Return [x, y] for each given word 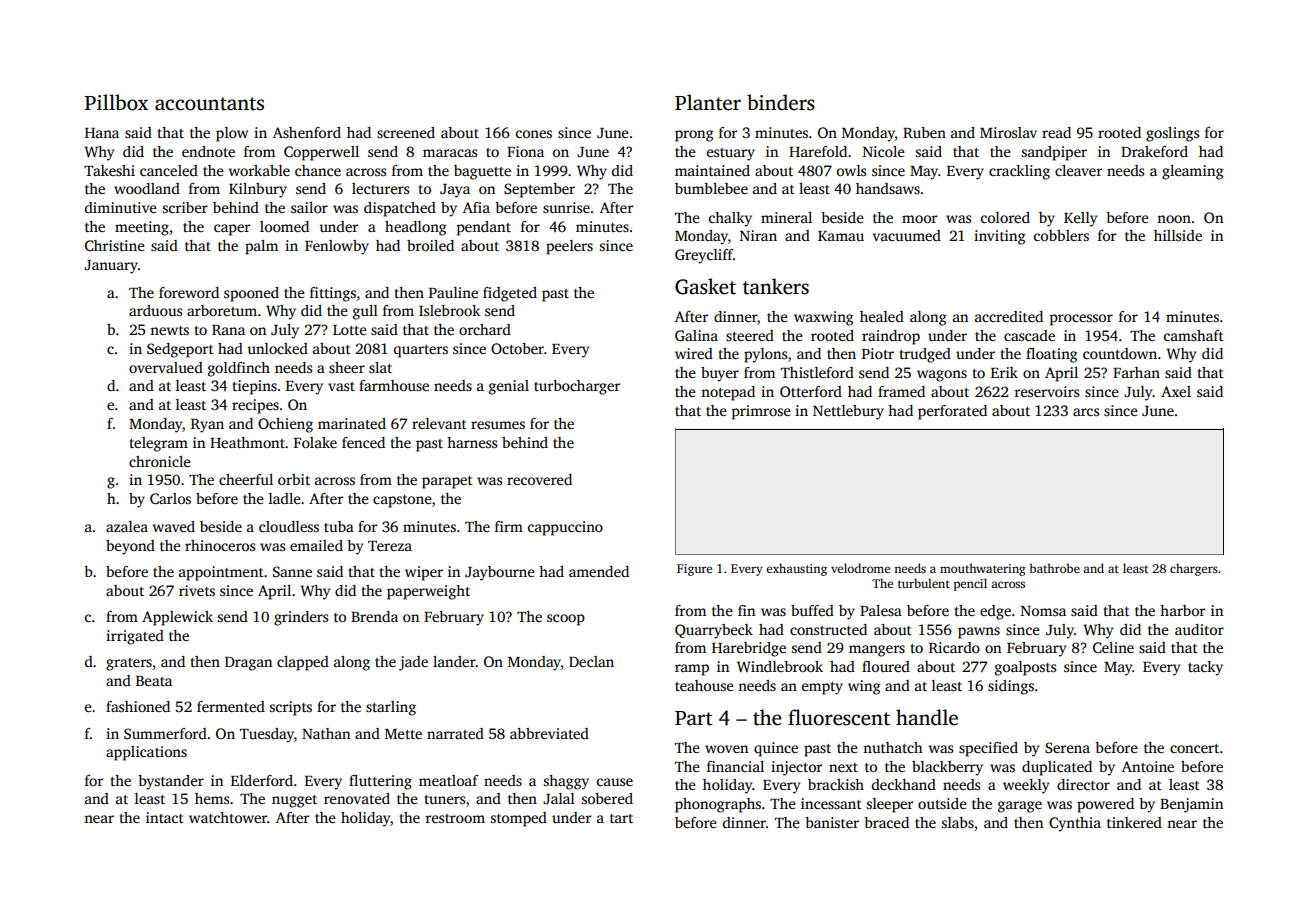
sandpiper [1054, 153]
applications [146, 753]
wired [694, 353]
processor [1081, 320]
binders [781, 102]
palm [261, 247]
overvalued [166, 367]
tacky [1205, 668]
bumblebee [711, 188]
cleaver [1078, 170]
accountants [209, 104]
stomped [519, 819]
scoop [566, 620]
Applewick [177, 618]
